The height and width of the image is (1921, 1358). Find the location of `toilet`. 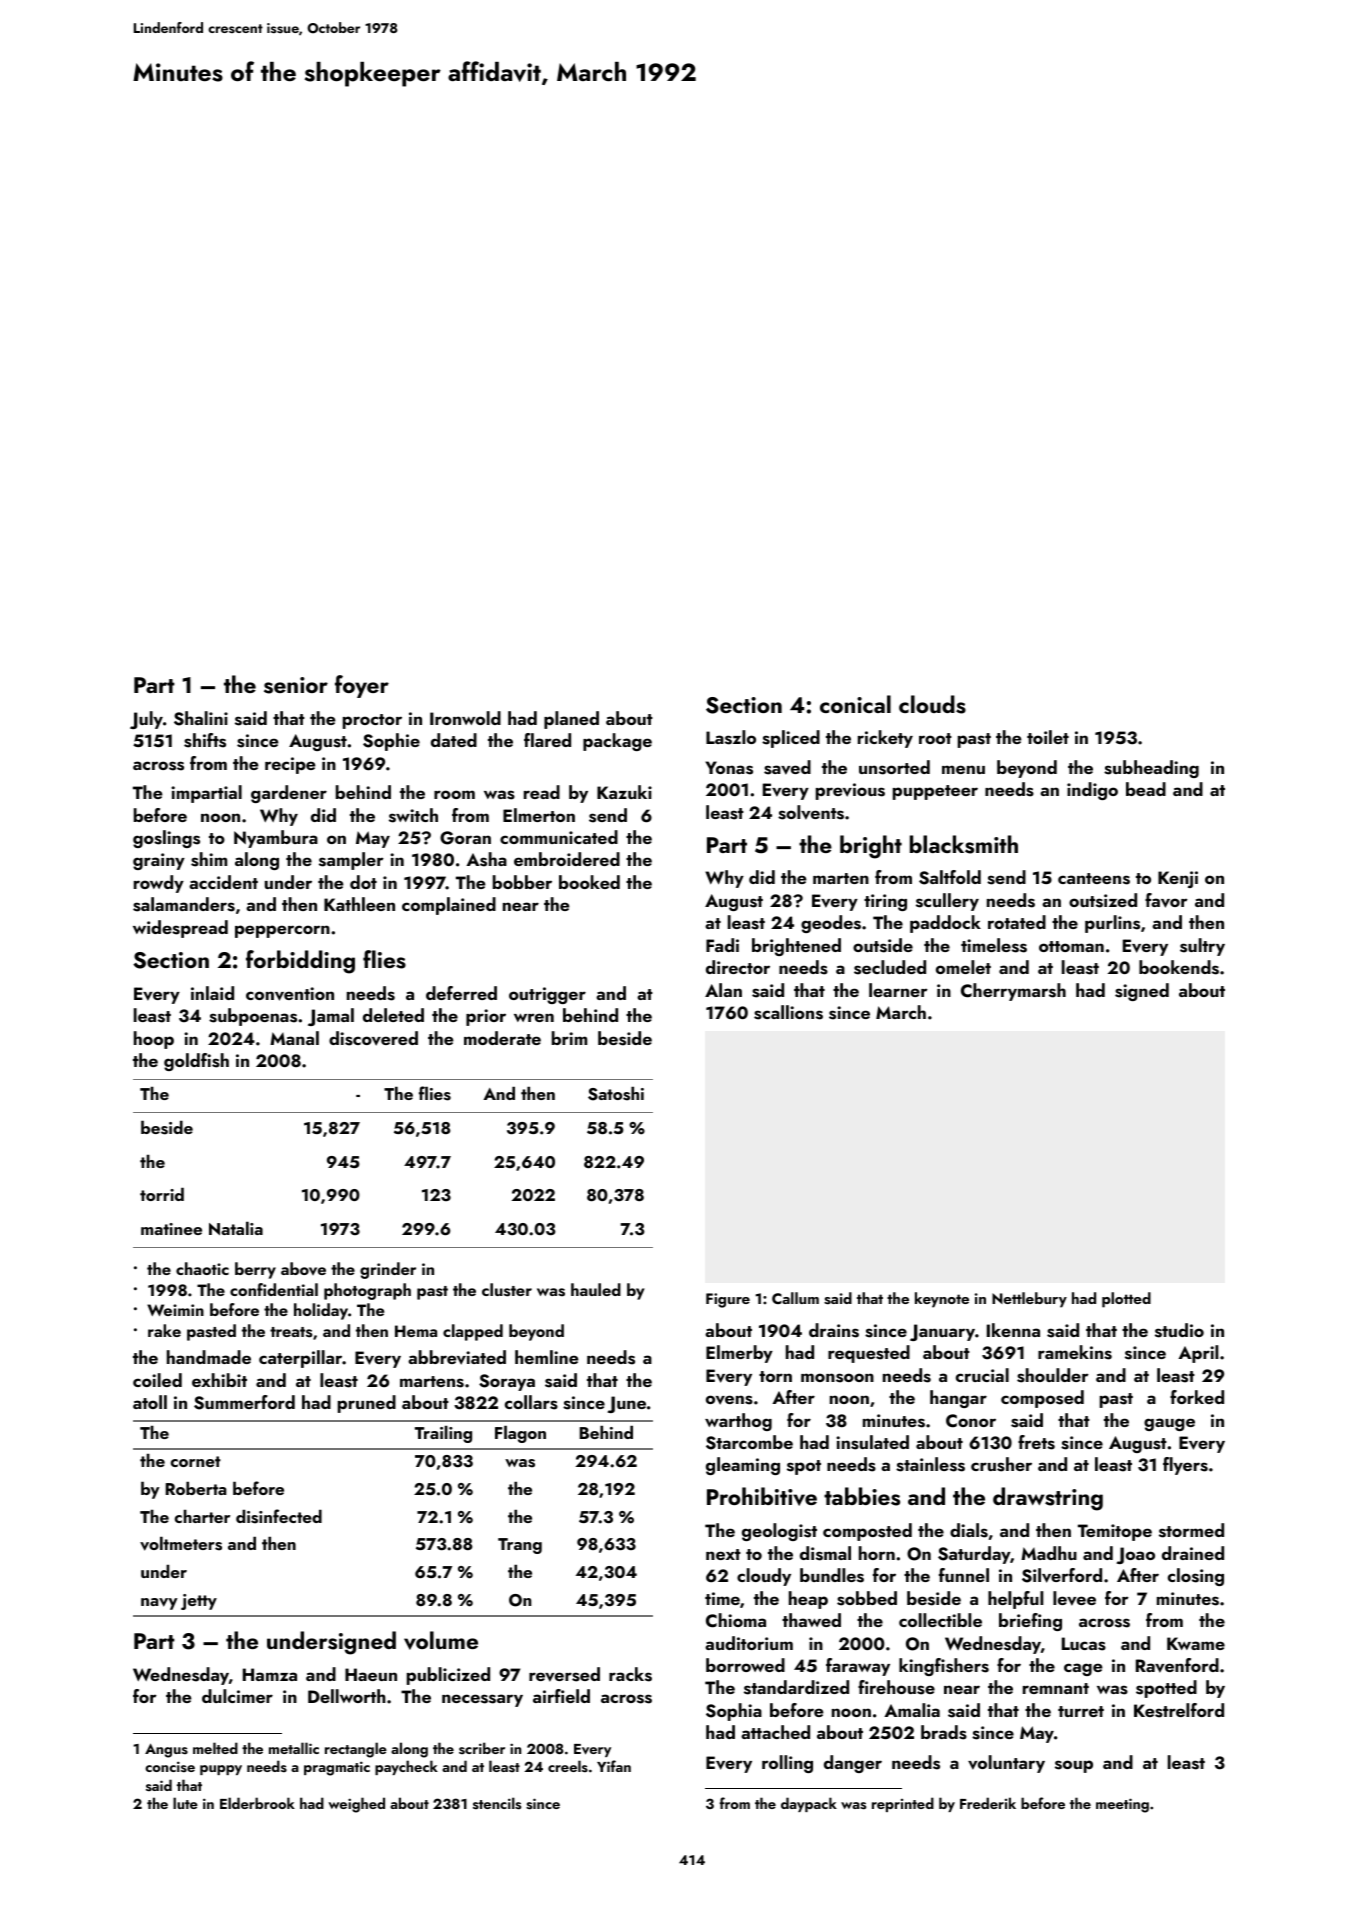

toilet is located at coordinates (1048, 737).
